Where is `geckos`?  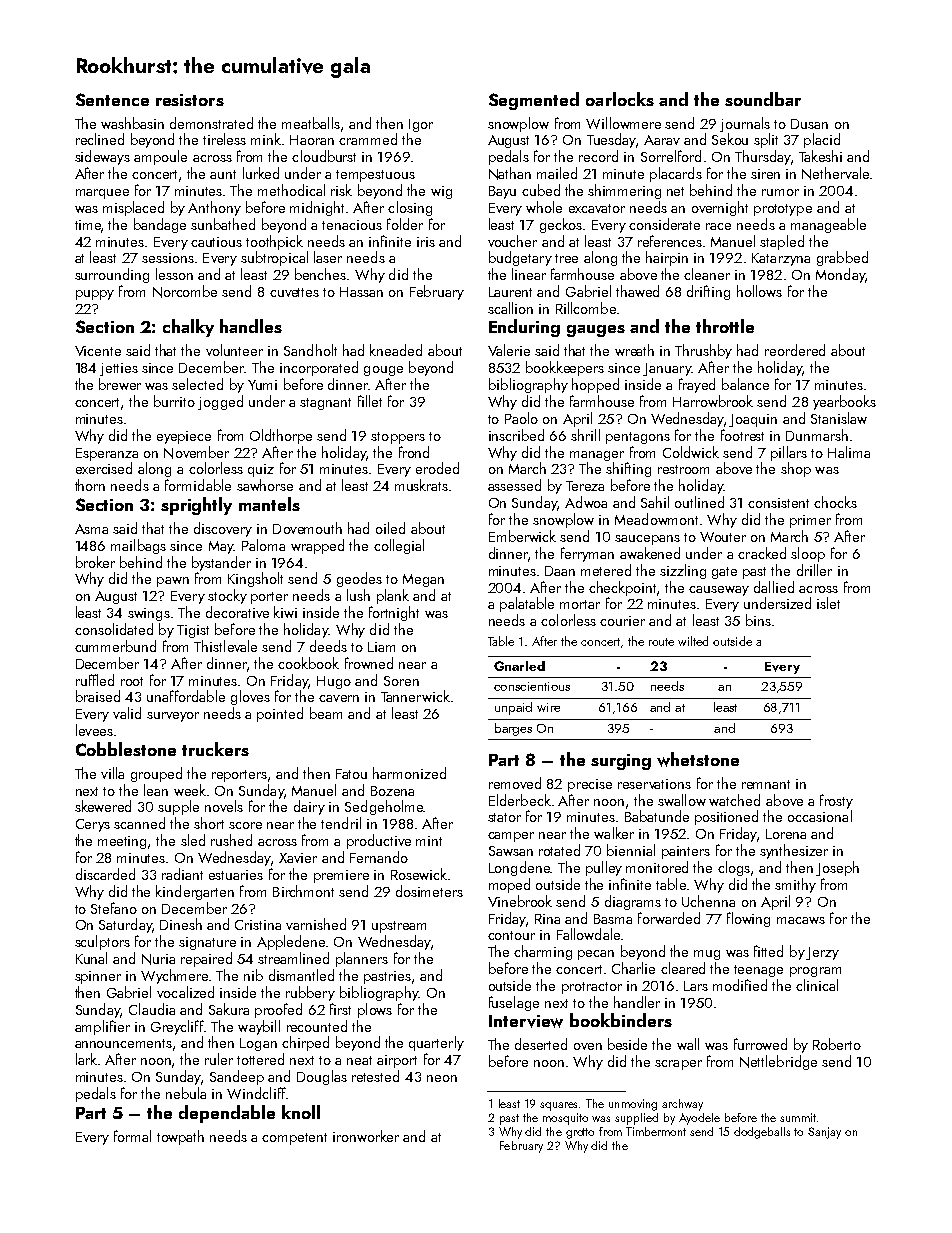 geckos is located at coordinates (561, 225).
